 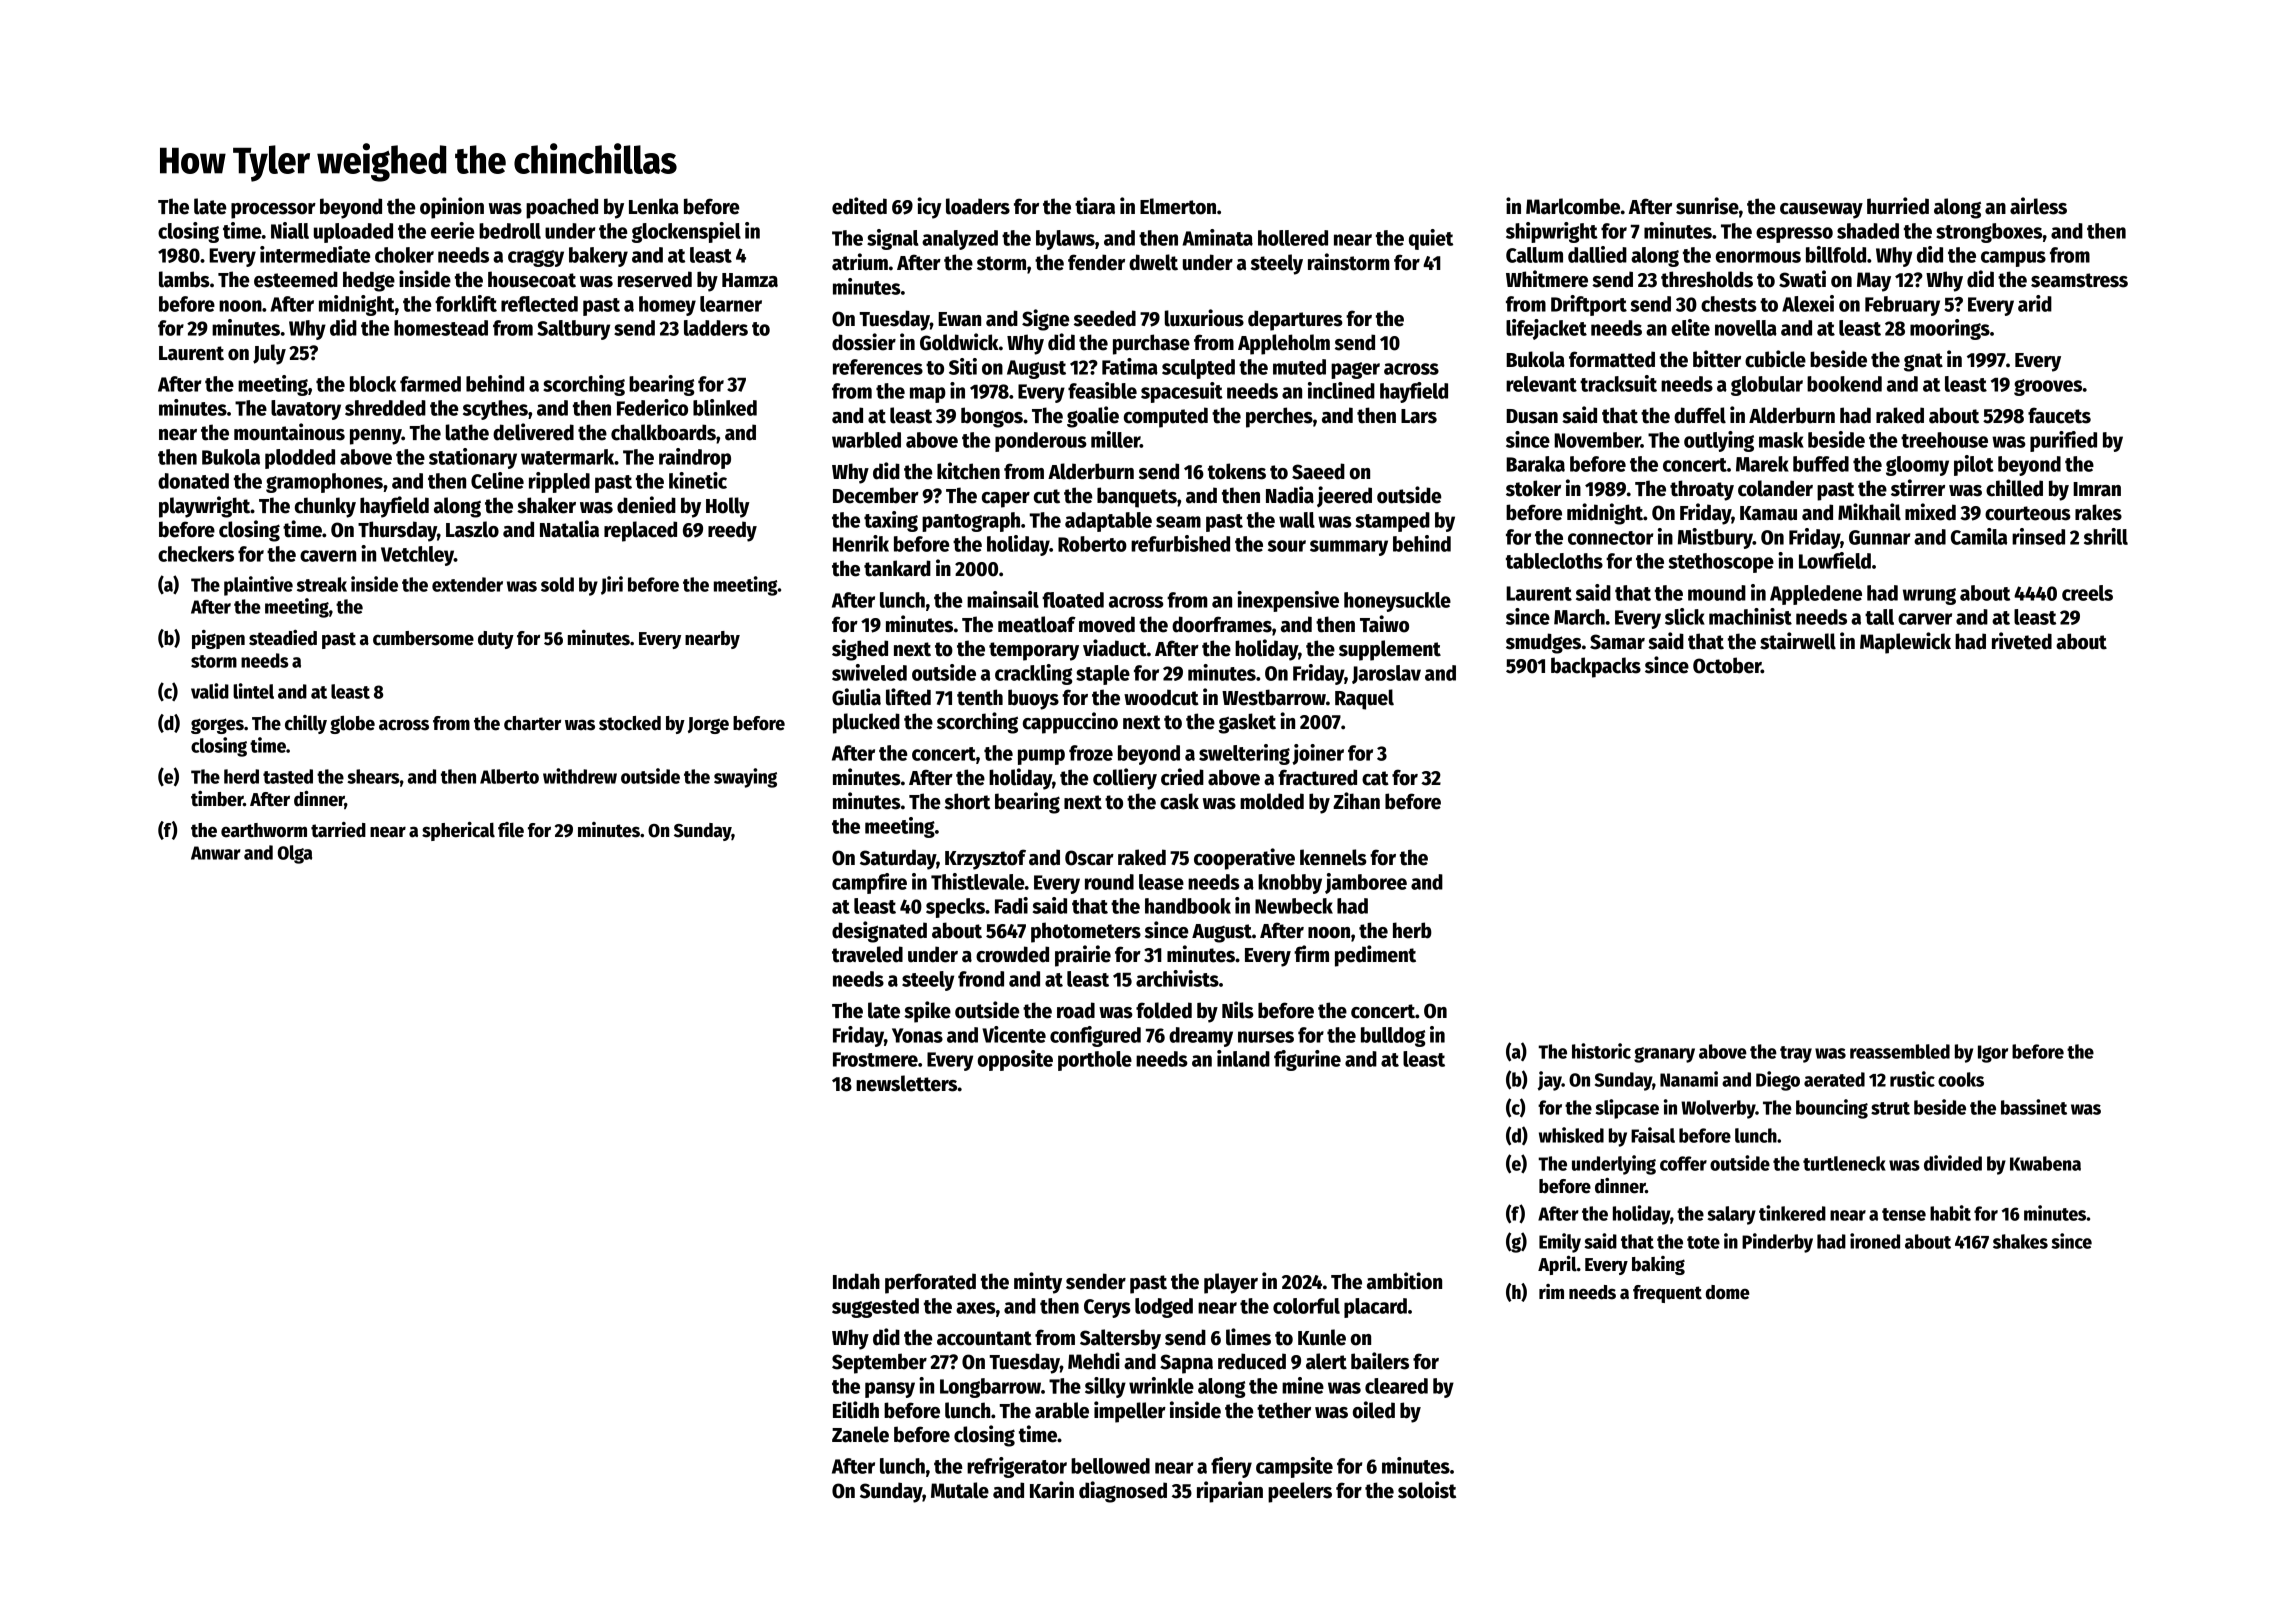 What do you see at coordinates (496, 640) in the image?
I see `duty` at bounding box center [496, 640].
